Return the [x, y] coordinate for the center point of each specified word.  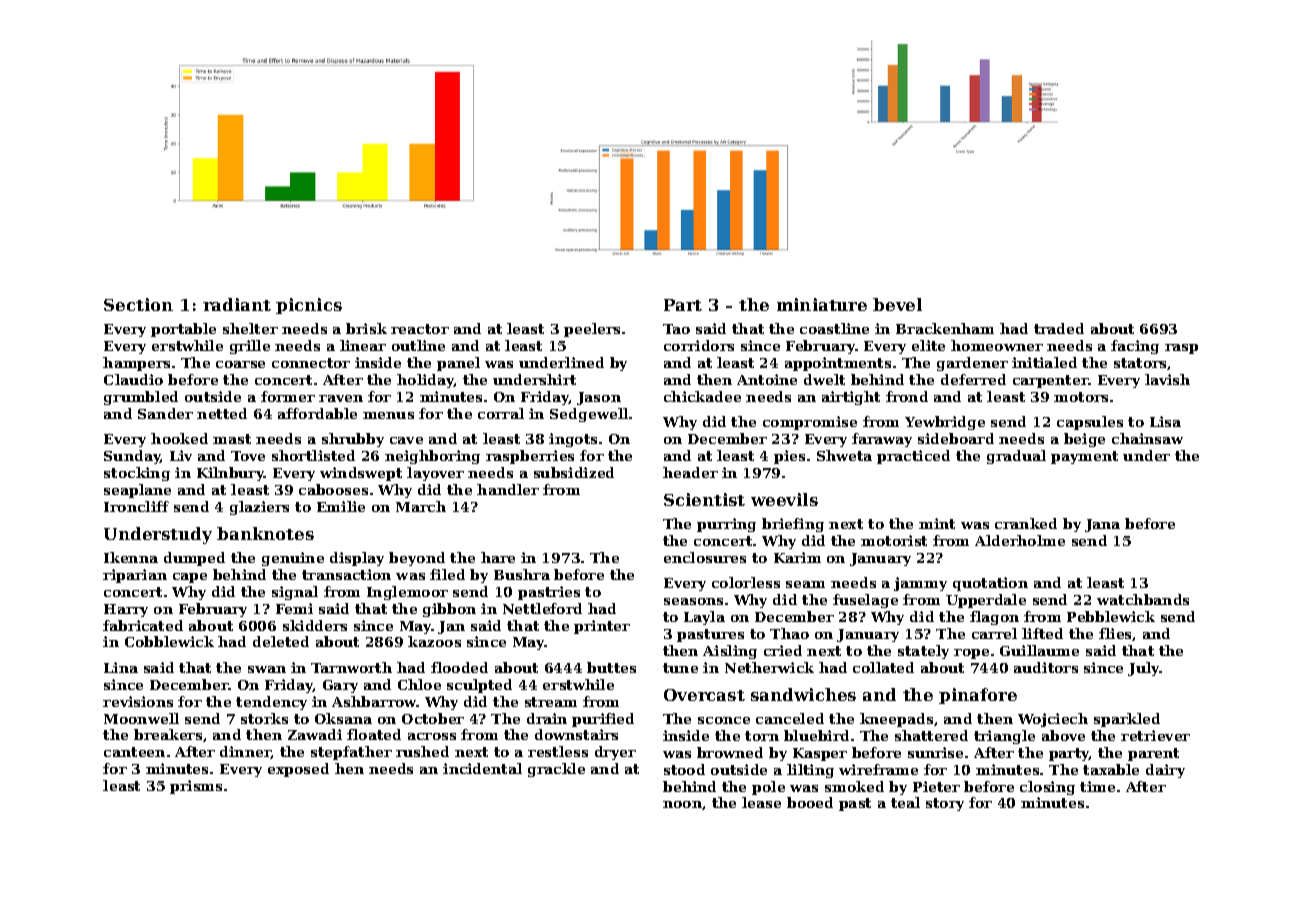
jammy [920, 584]
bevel [897, 304]
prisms [196, 787]
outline [418, 345]
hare [498, 557]
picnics [309, 306]
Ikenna [131, 557]
